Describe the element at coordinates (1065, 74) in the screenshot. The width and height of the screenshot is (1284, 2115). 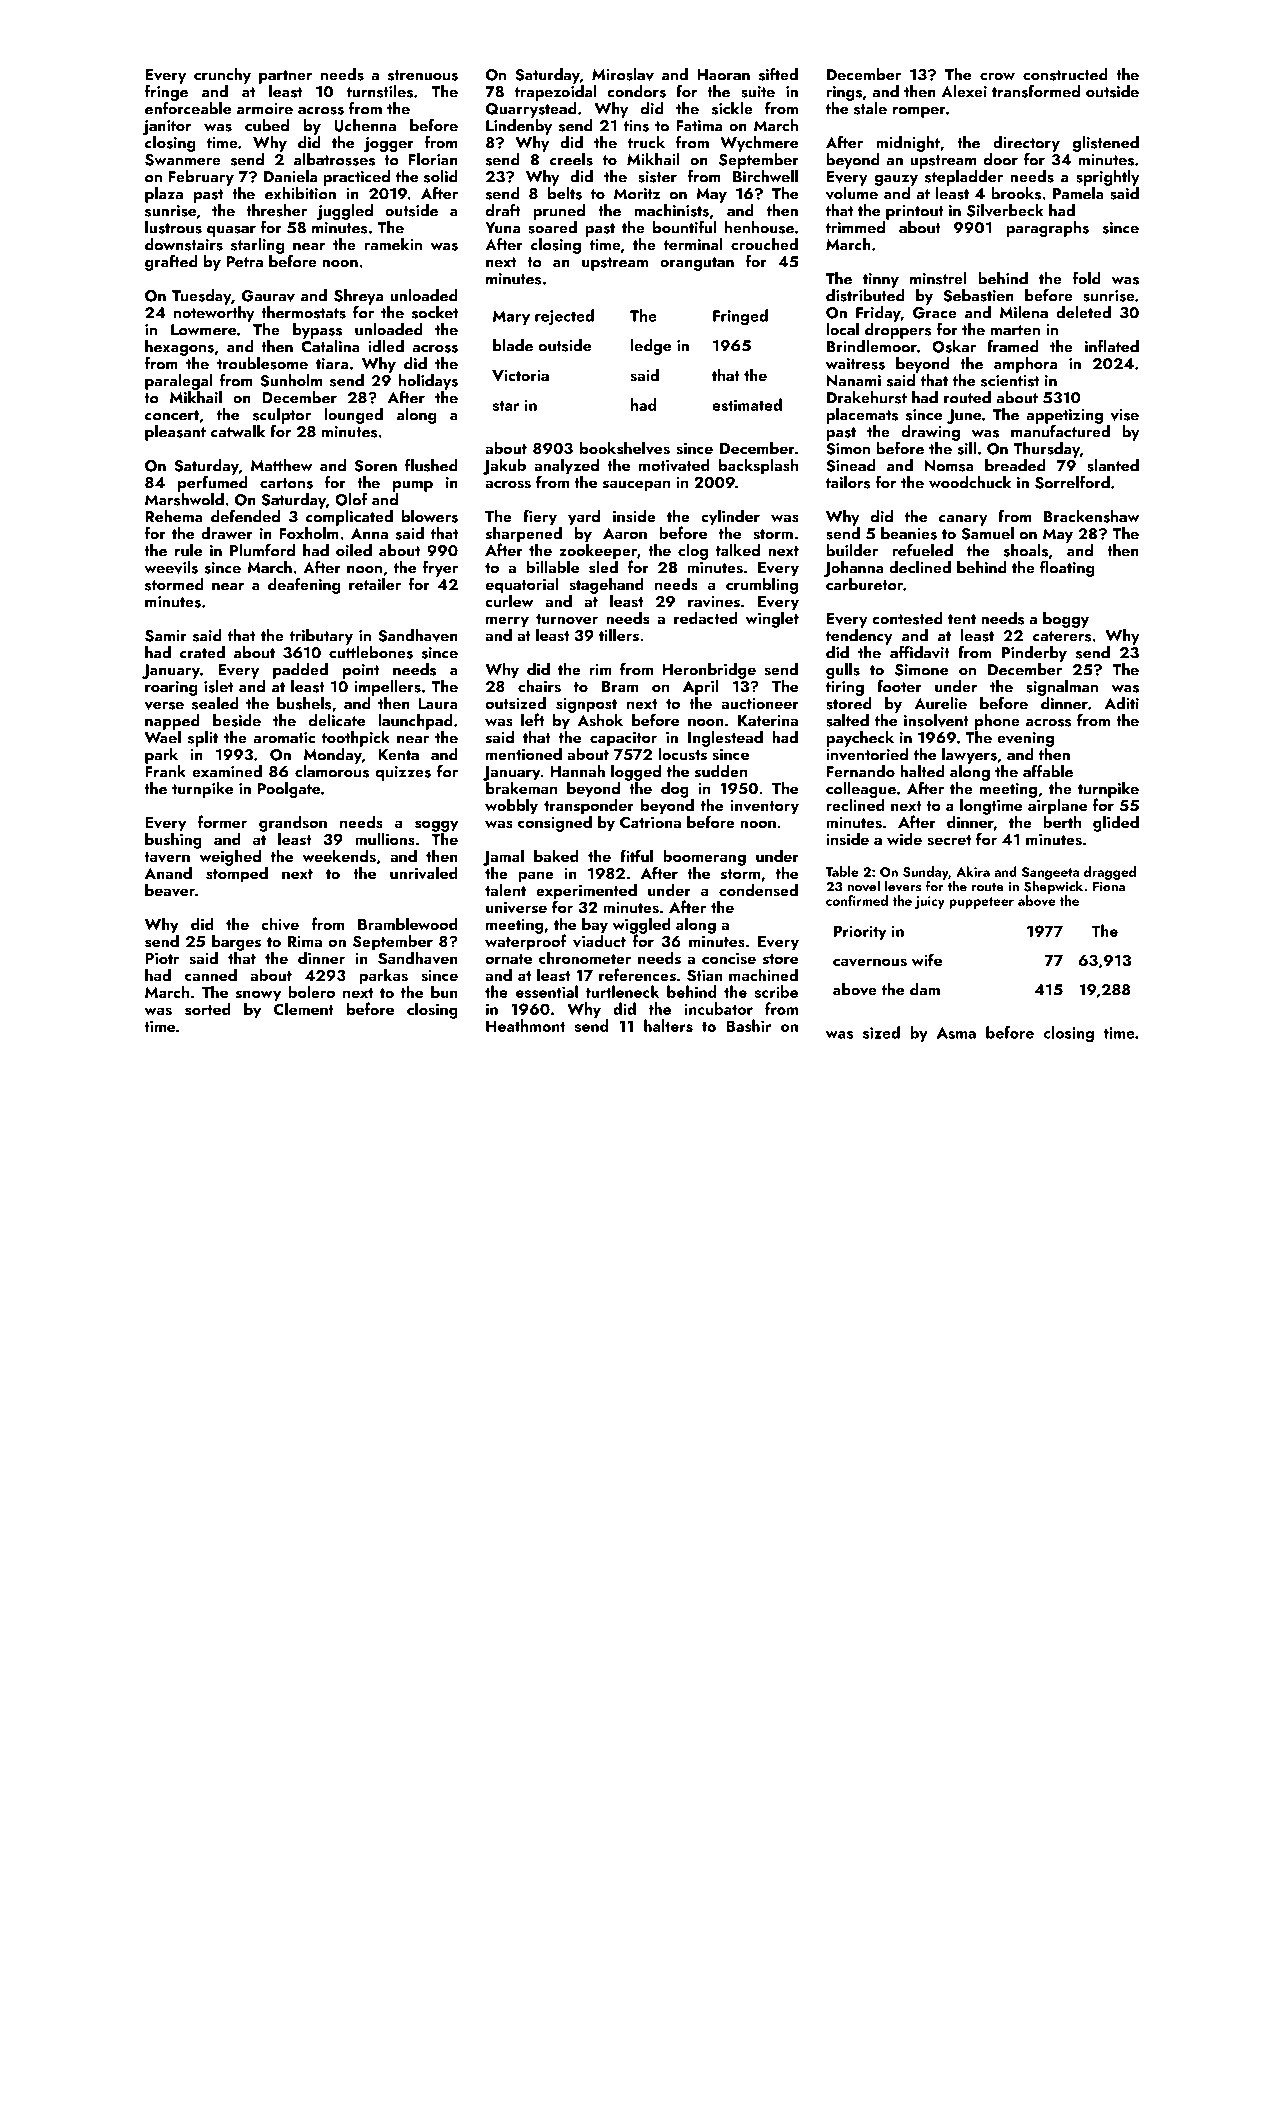
I see `constructed` at that location.
